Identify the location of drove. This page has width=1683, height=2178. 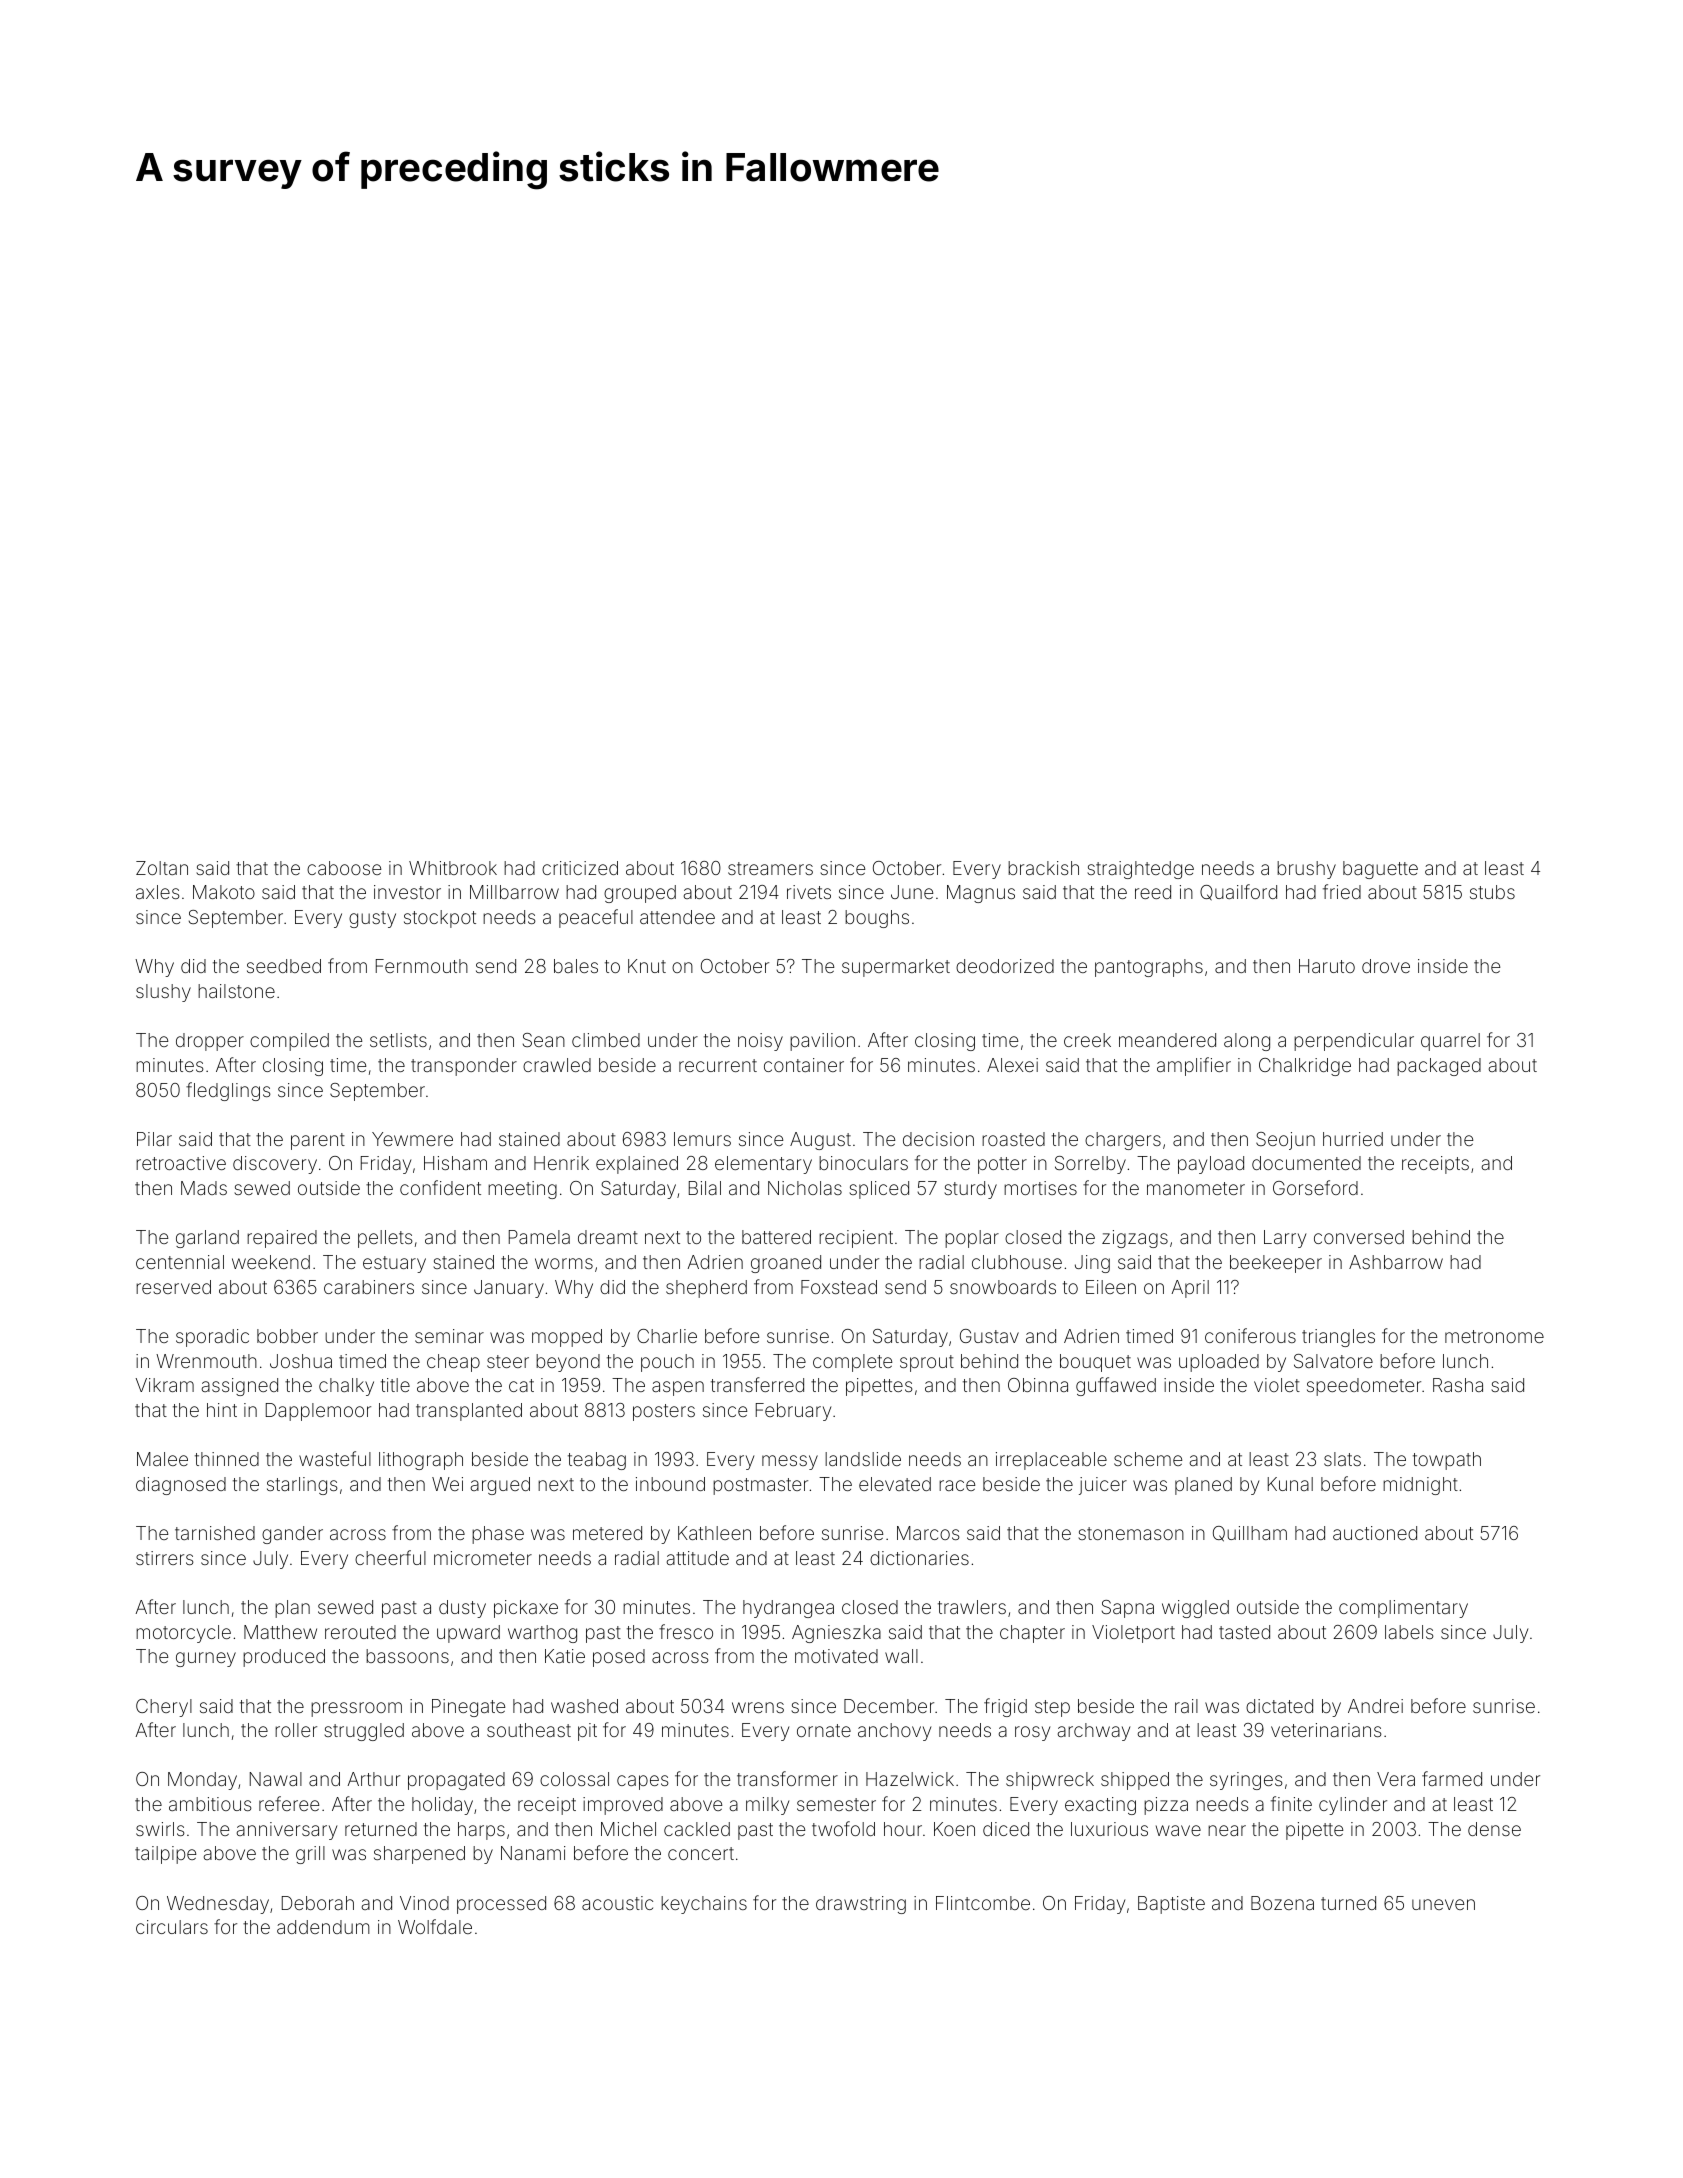
(1386, 966).
